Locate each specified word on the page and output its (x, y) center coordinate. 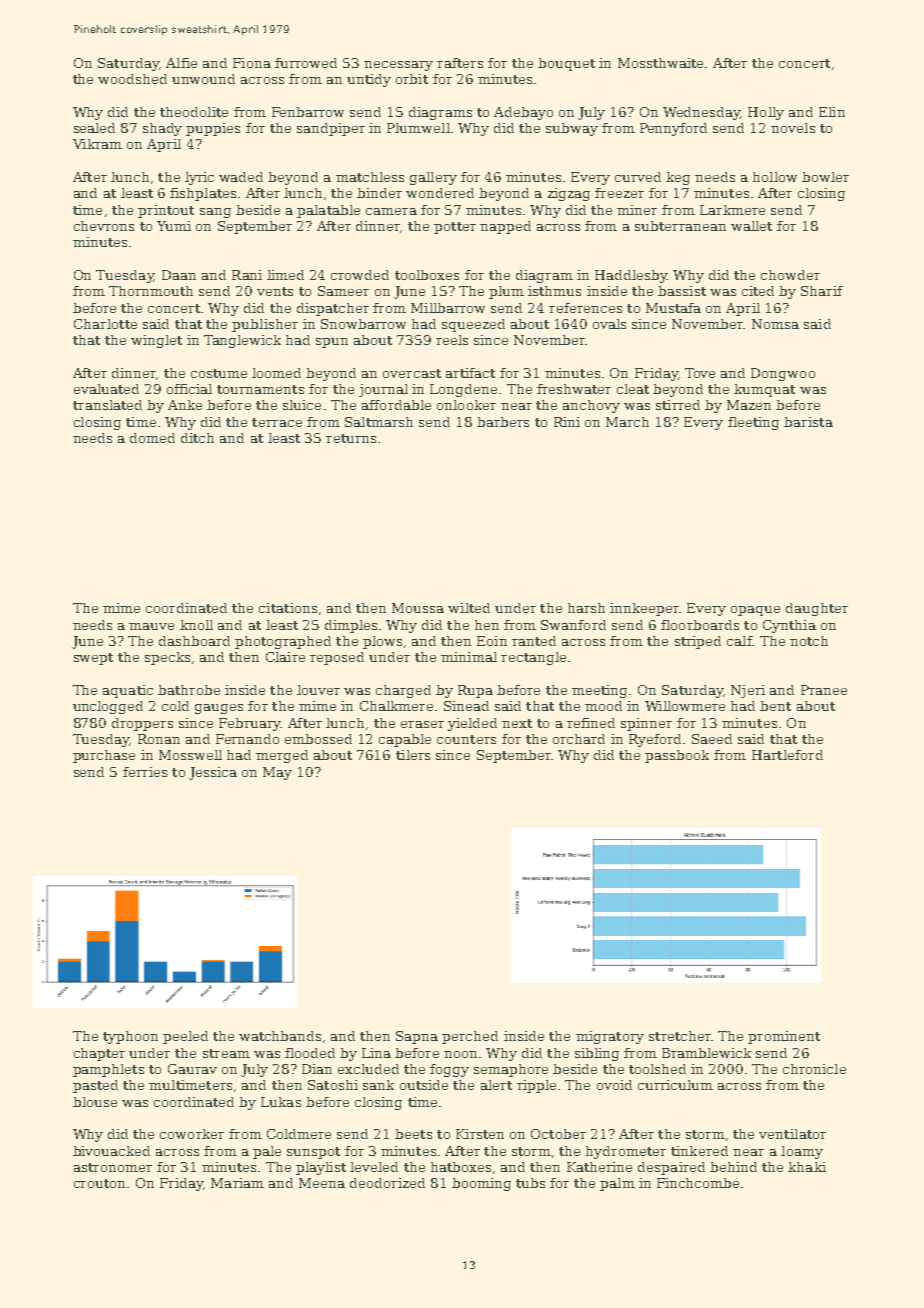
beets (413, 1134)
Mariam (237, 1183)
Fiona (252, 63)
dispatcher (333, 309)
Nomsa (775, 324)
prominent (784, 1037)
